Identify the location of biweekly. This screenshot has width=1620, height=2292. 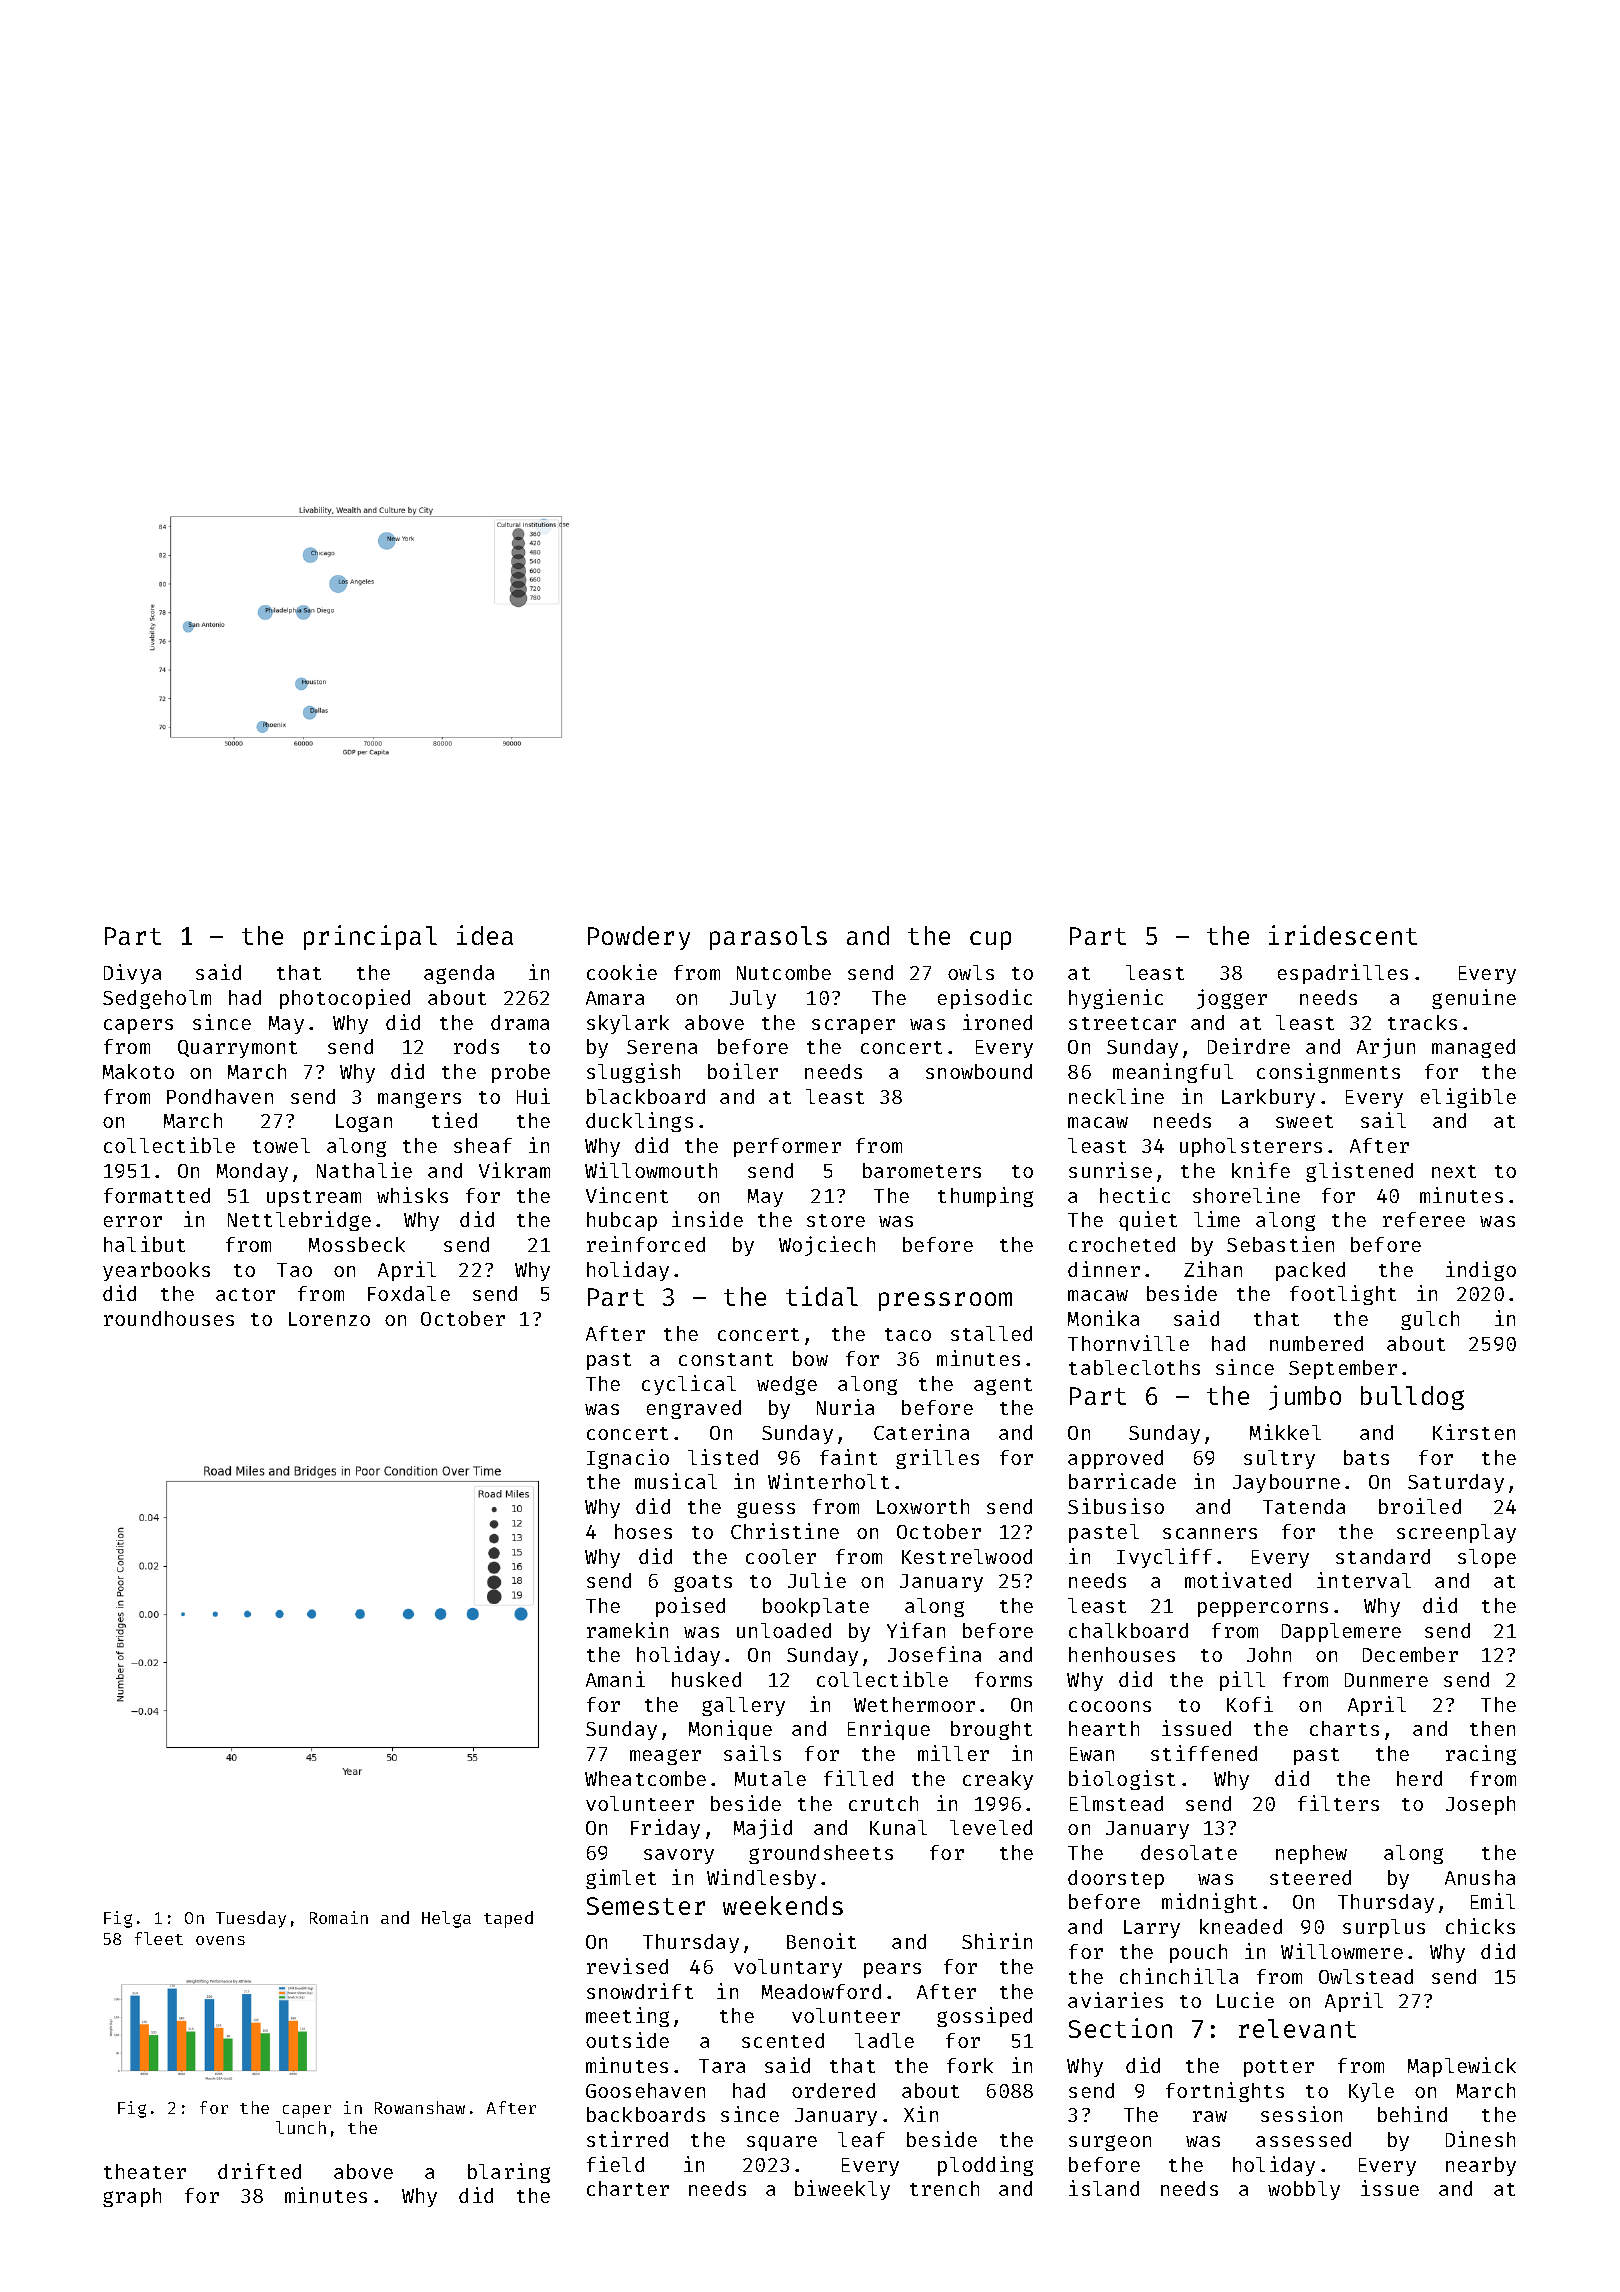
(842, 2190).
